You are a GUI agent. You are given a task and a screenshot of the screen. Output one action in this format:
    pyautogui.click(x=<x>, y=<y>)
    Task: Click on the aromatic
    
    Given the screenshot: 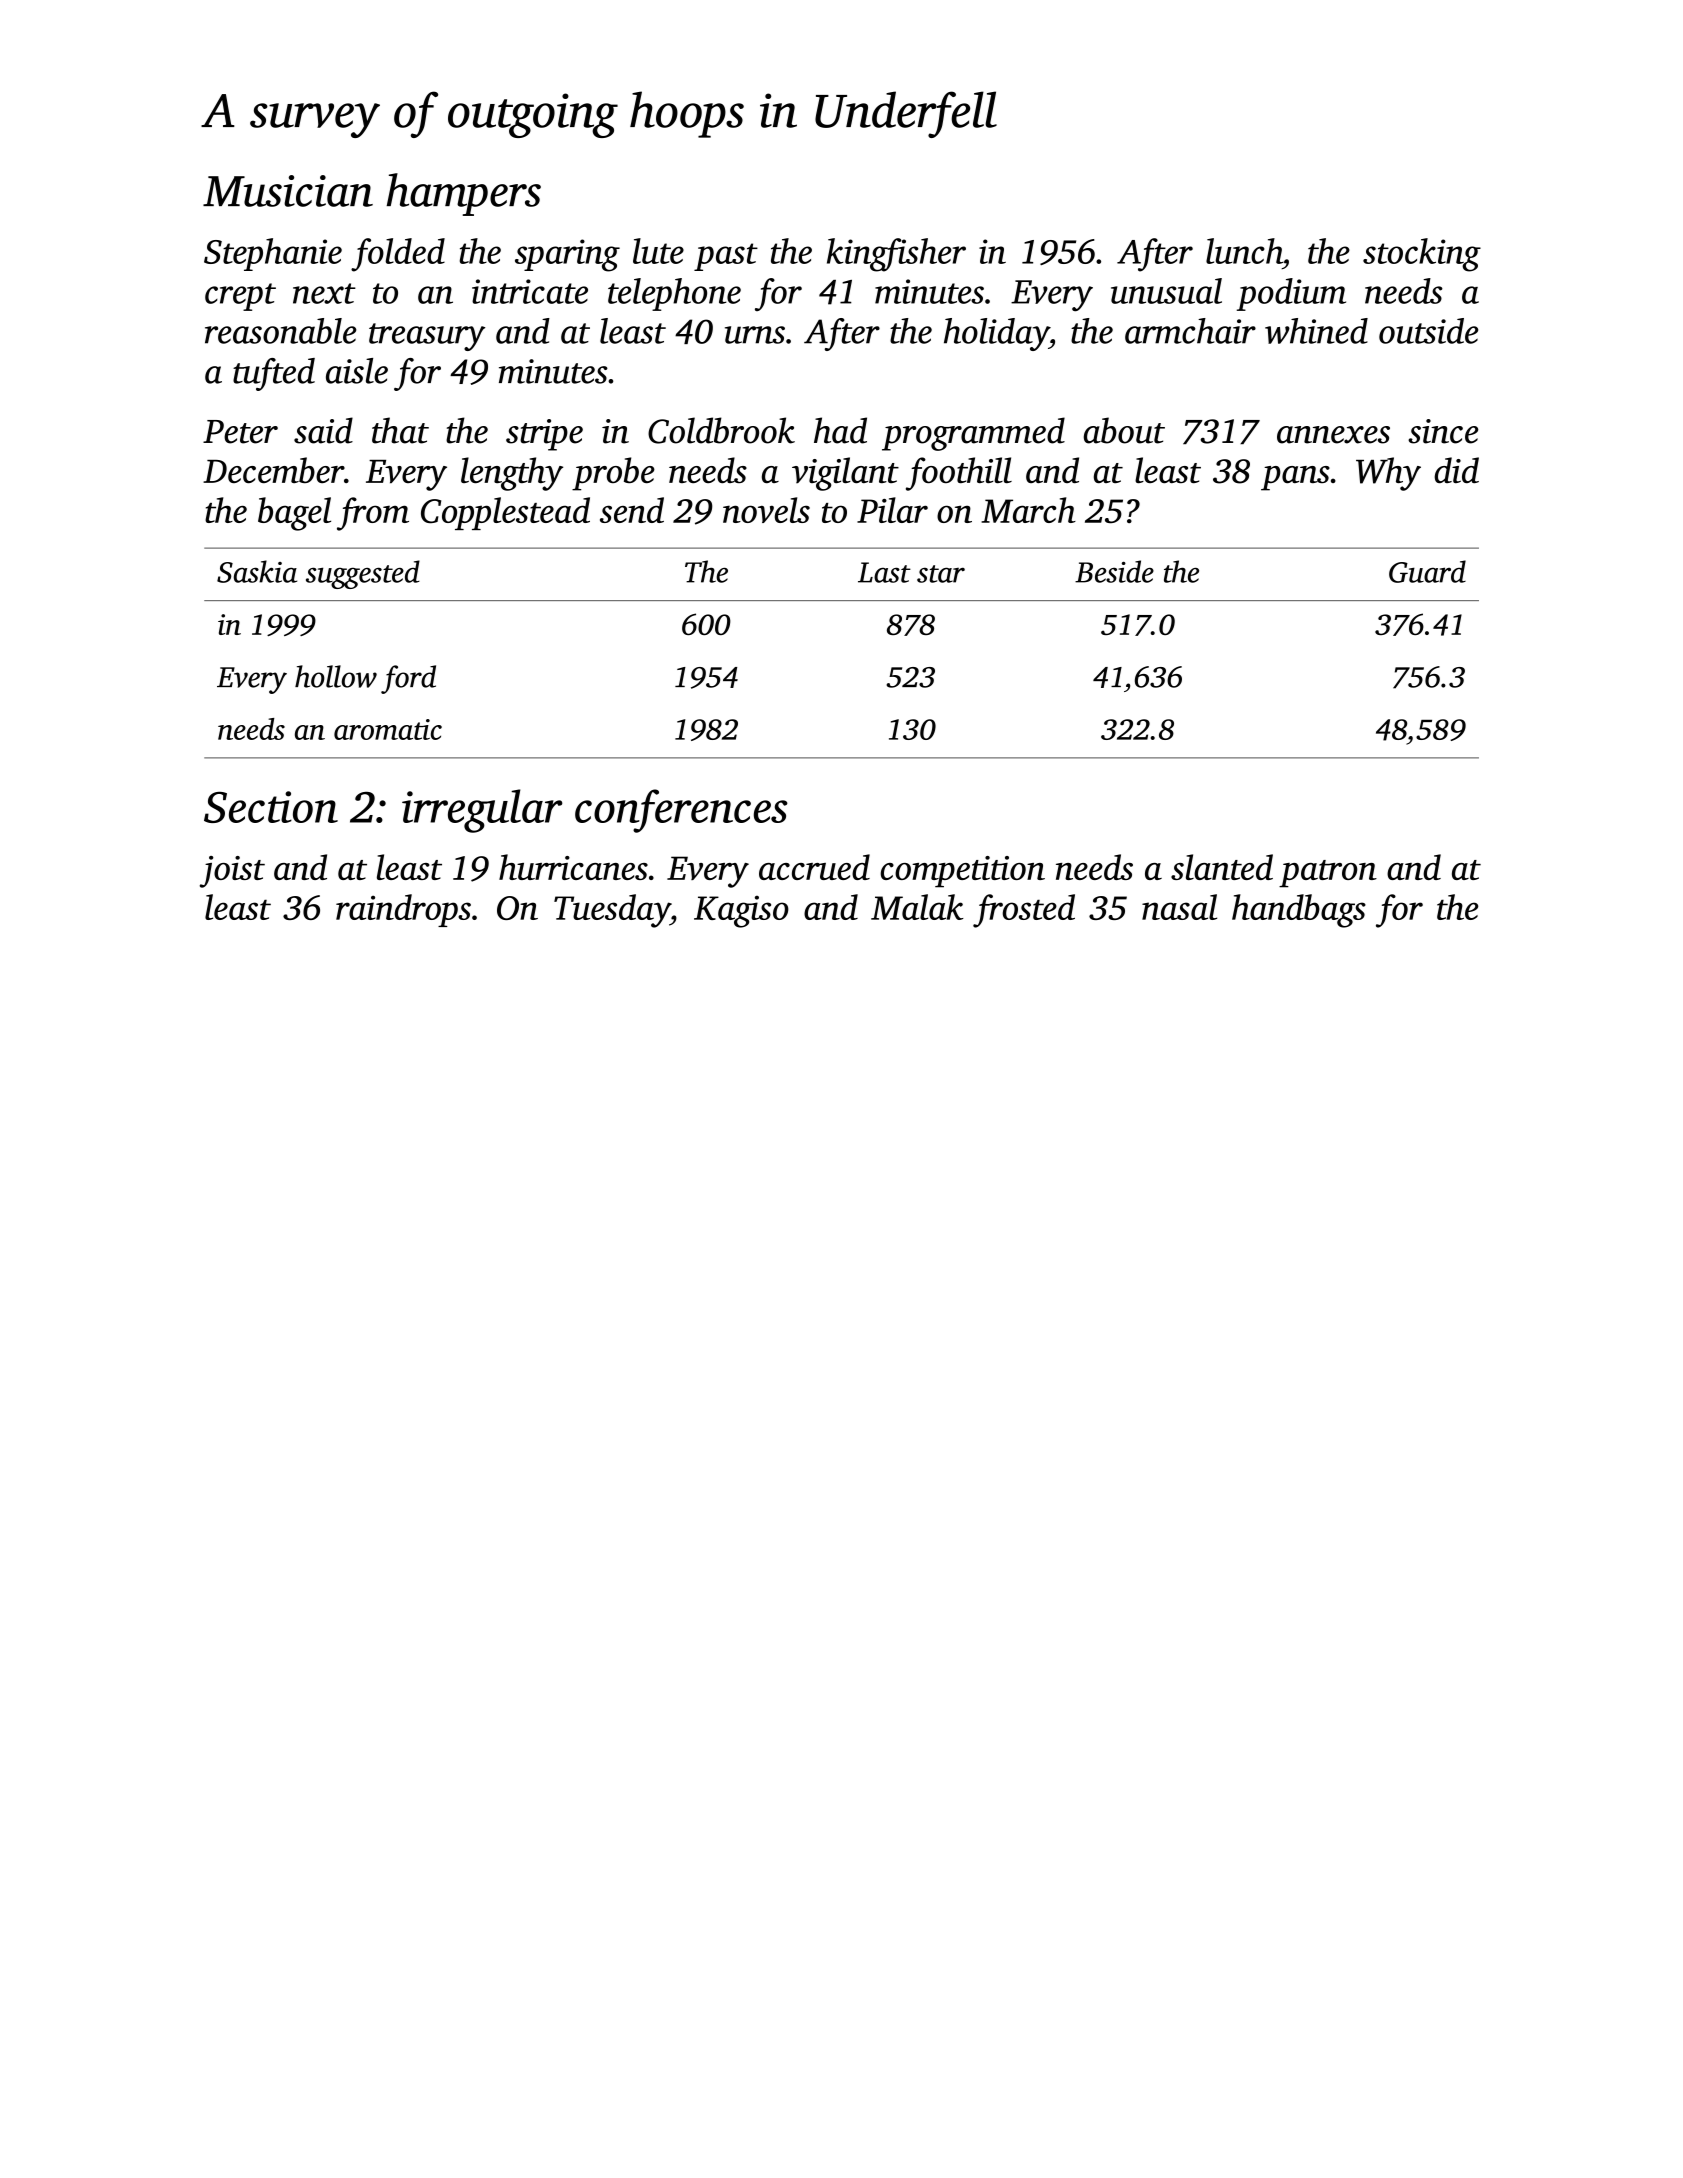 What is the action you would take?
    pyautogui.click(x=388, y=729)
